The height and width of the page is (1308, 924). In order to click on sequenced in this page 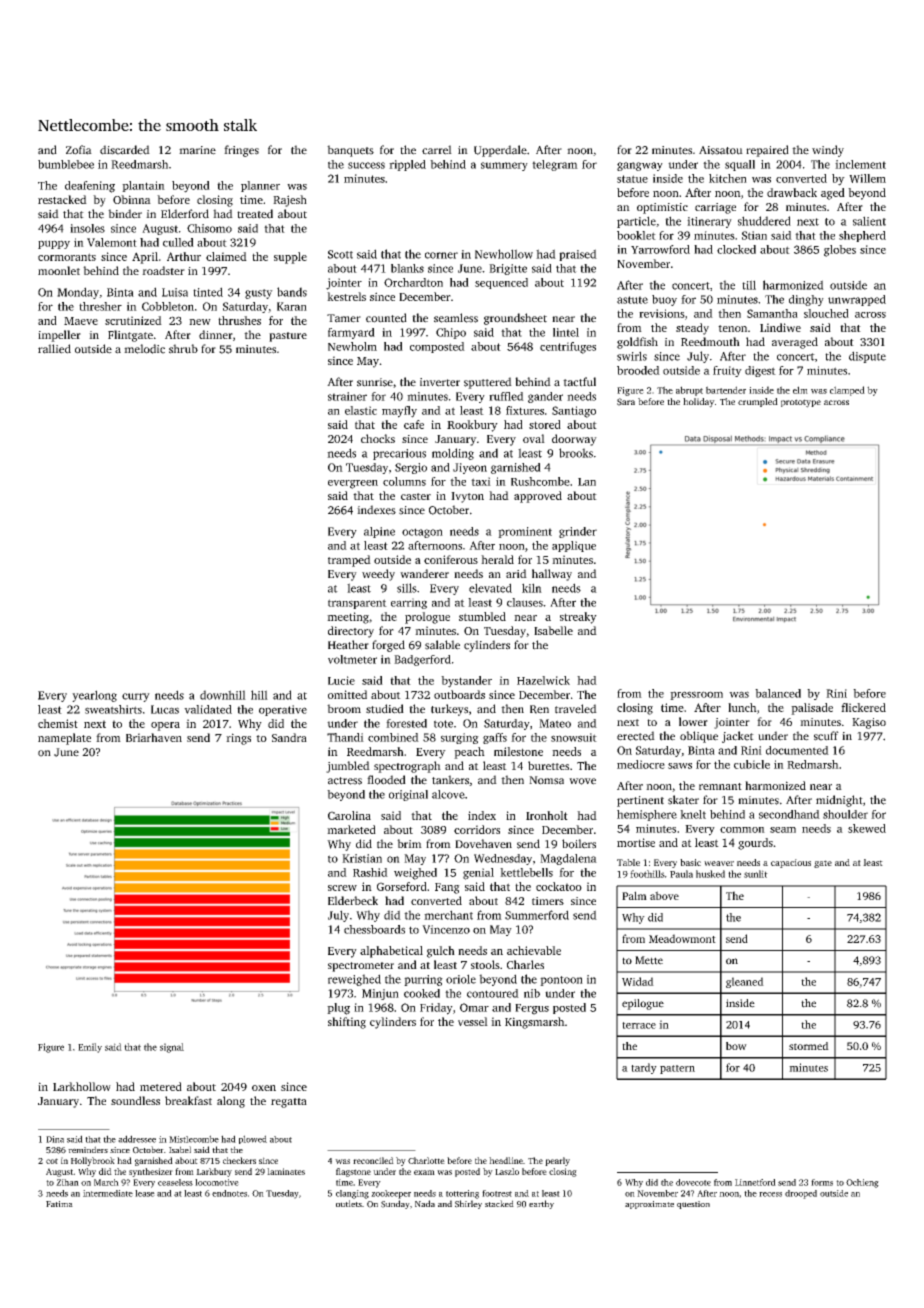, I will do `click(501, 283)`.
